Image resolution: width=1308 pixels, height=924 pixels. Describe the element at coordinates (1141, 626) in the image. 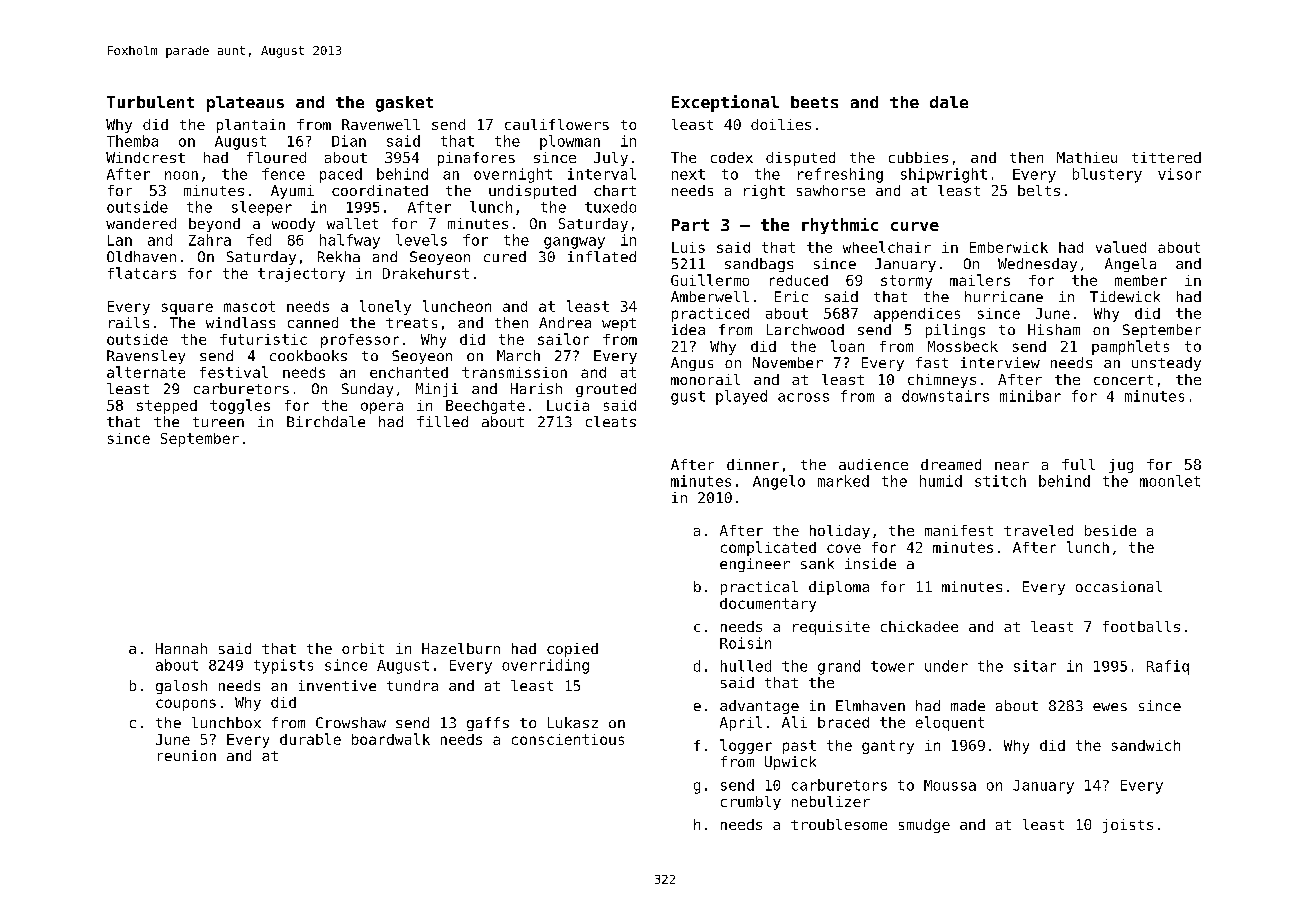

I see `footballs` at that location.
